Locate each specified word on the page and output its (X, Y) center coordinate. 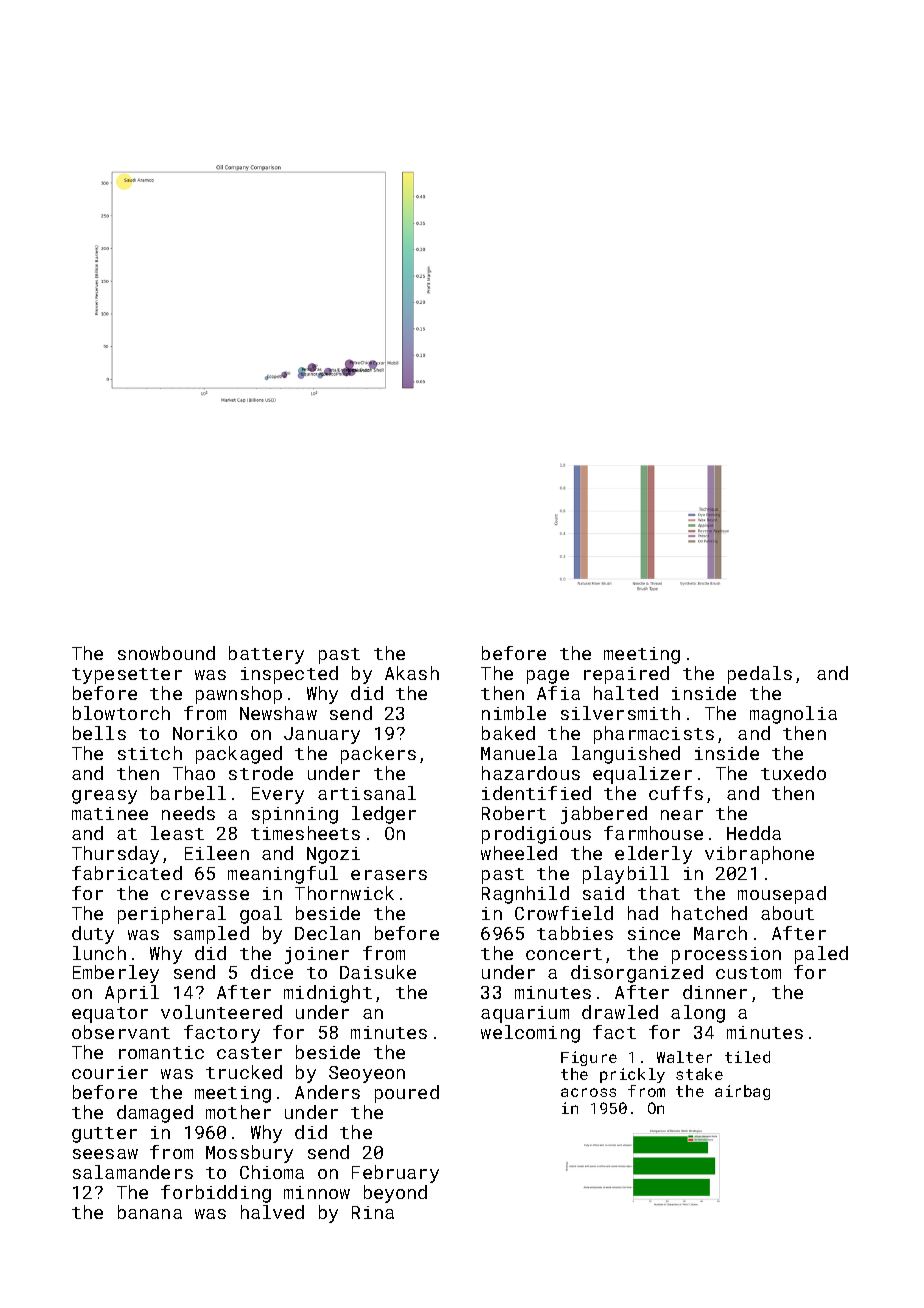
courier (110, 1072)
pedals (760, 675)
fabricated (127, 873)
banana (150, 1212)
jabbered (604, 815)
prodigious (536, 835)
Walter (684, 1057)
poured (407, 1094)
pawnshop (239, 695)
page (548, 677)
